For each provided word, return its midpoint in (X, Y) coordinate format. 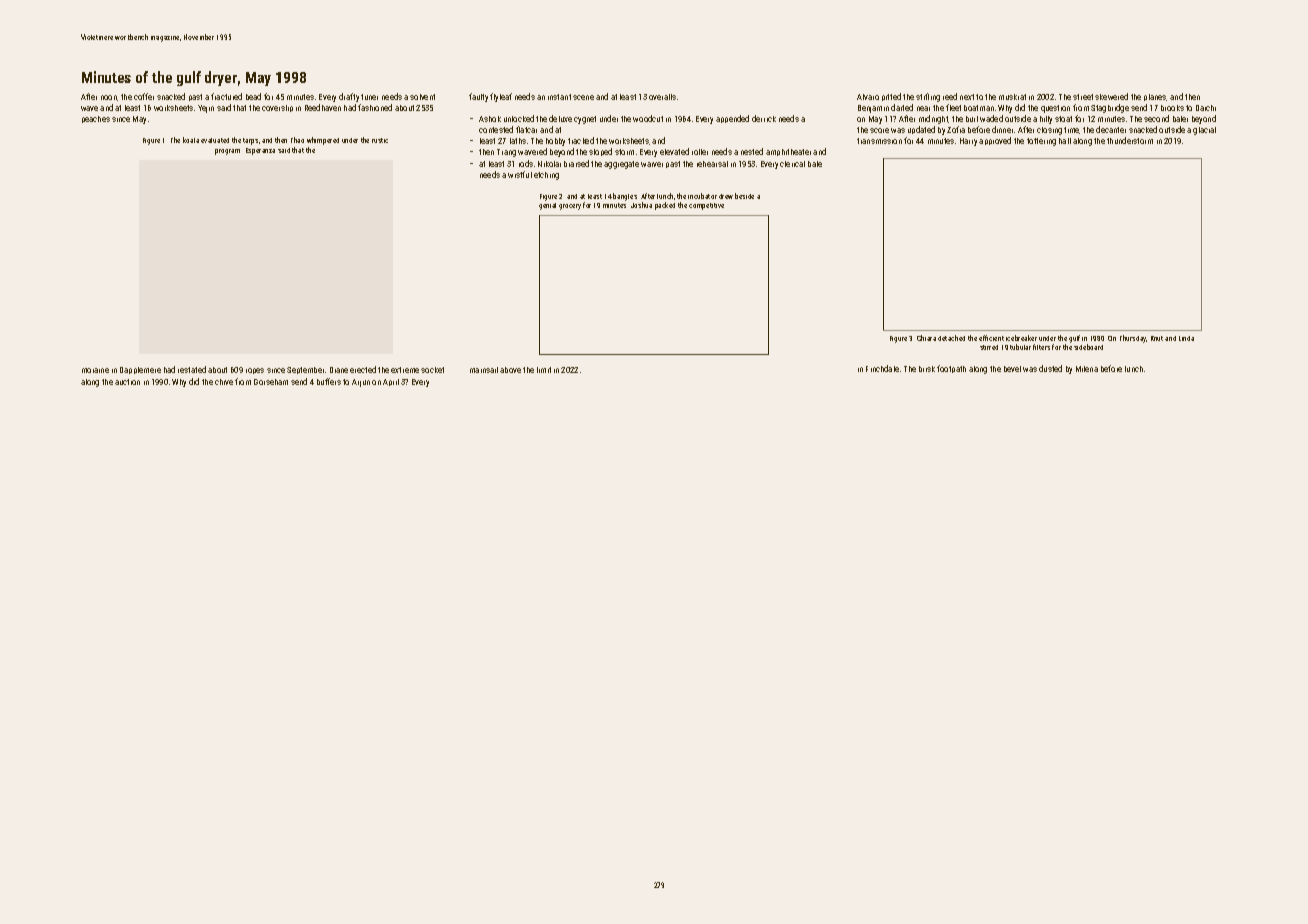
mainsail (484, 370)
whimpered (323, 141)
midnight (934, 119)
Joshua (641, 205)
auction (127, 382)
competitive (706, 206)
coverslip (277, 108)
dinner (1002, 129)
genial (547, 206)
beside (744, 196)
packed (665, 206)
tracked (581, 140)
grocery (570, 207)
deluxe (560, 118)
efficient (991, 338)
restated (192, 369)
